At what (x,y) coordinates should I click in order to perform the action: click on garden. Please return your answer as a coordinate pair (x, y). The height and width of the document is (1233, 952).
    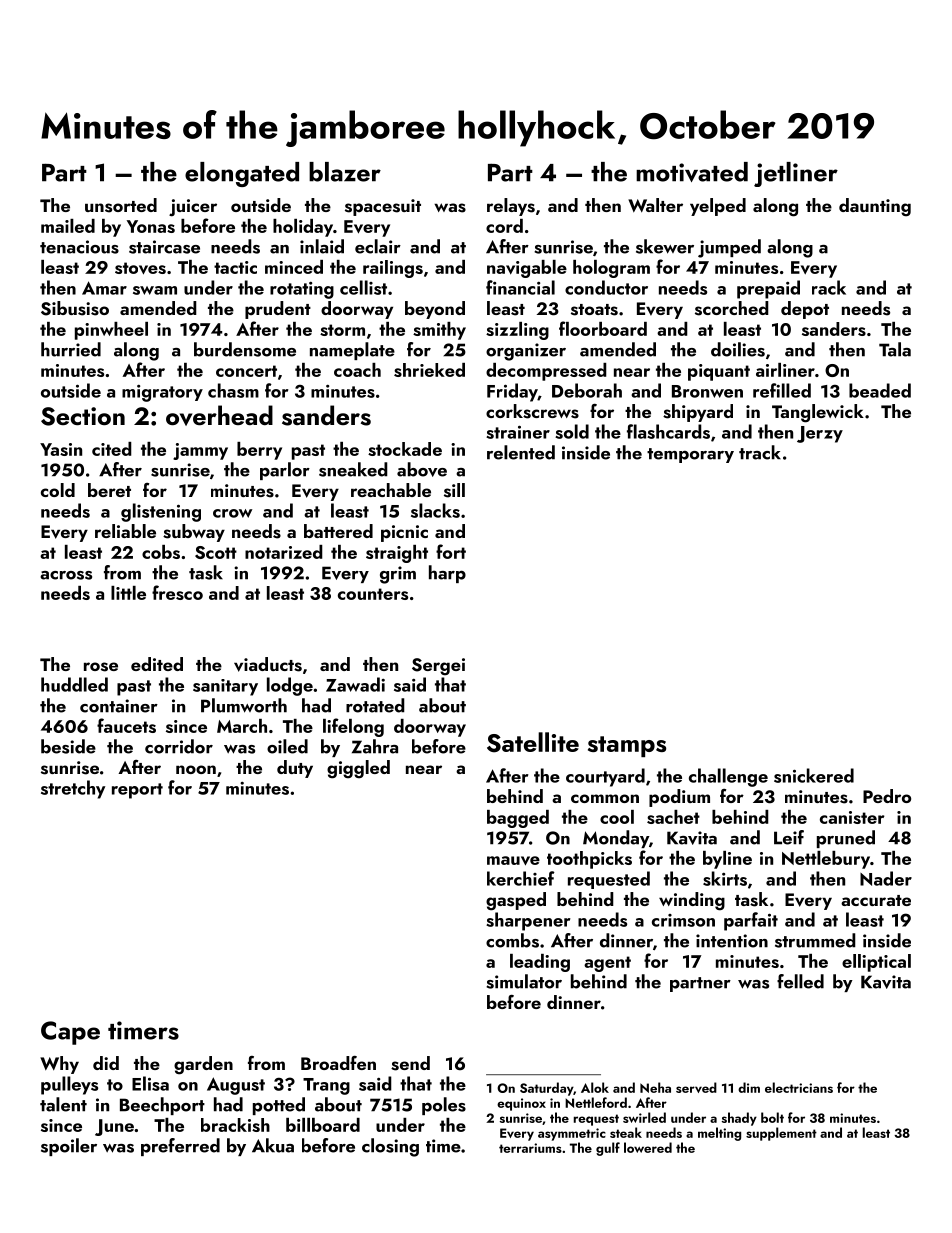
    Looking at the image, I should click on (203, 1065).
